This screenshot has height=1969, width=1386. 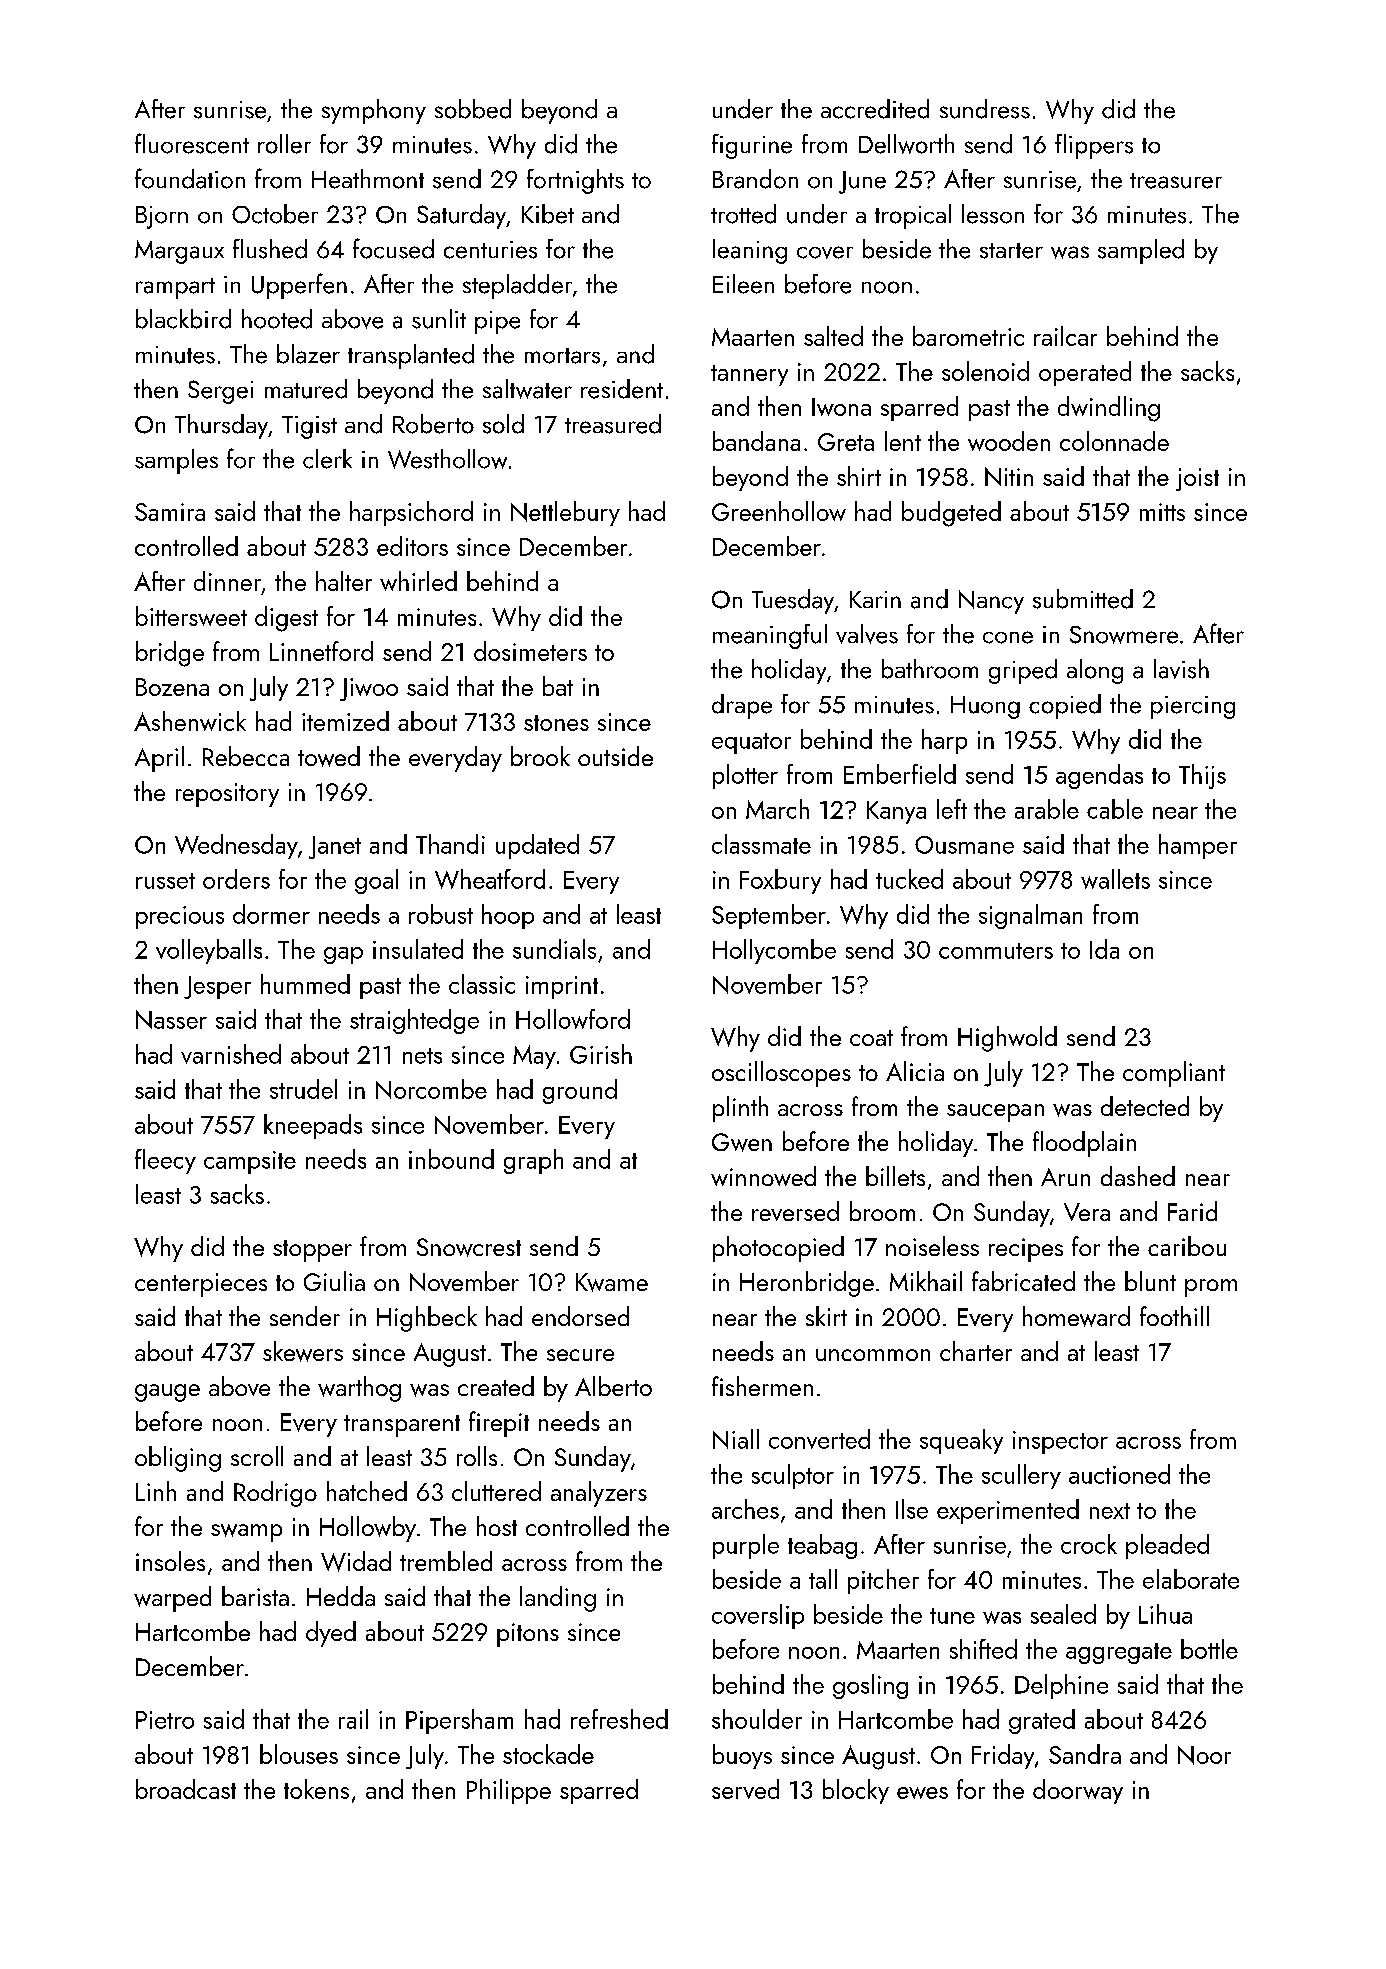 What do you see at coordinates (190, 178) in the screenshot?
I see `foundation` at bounding box center [190, 178].
